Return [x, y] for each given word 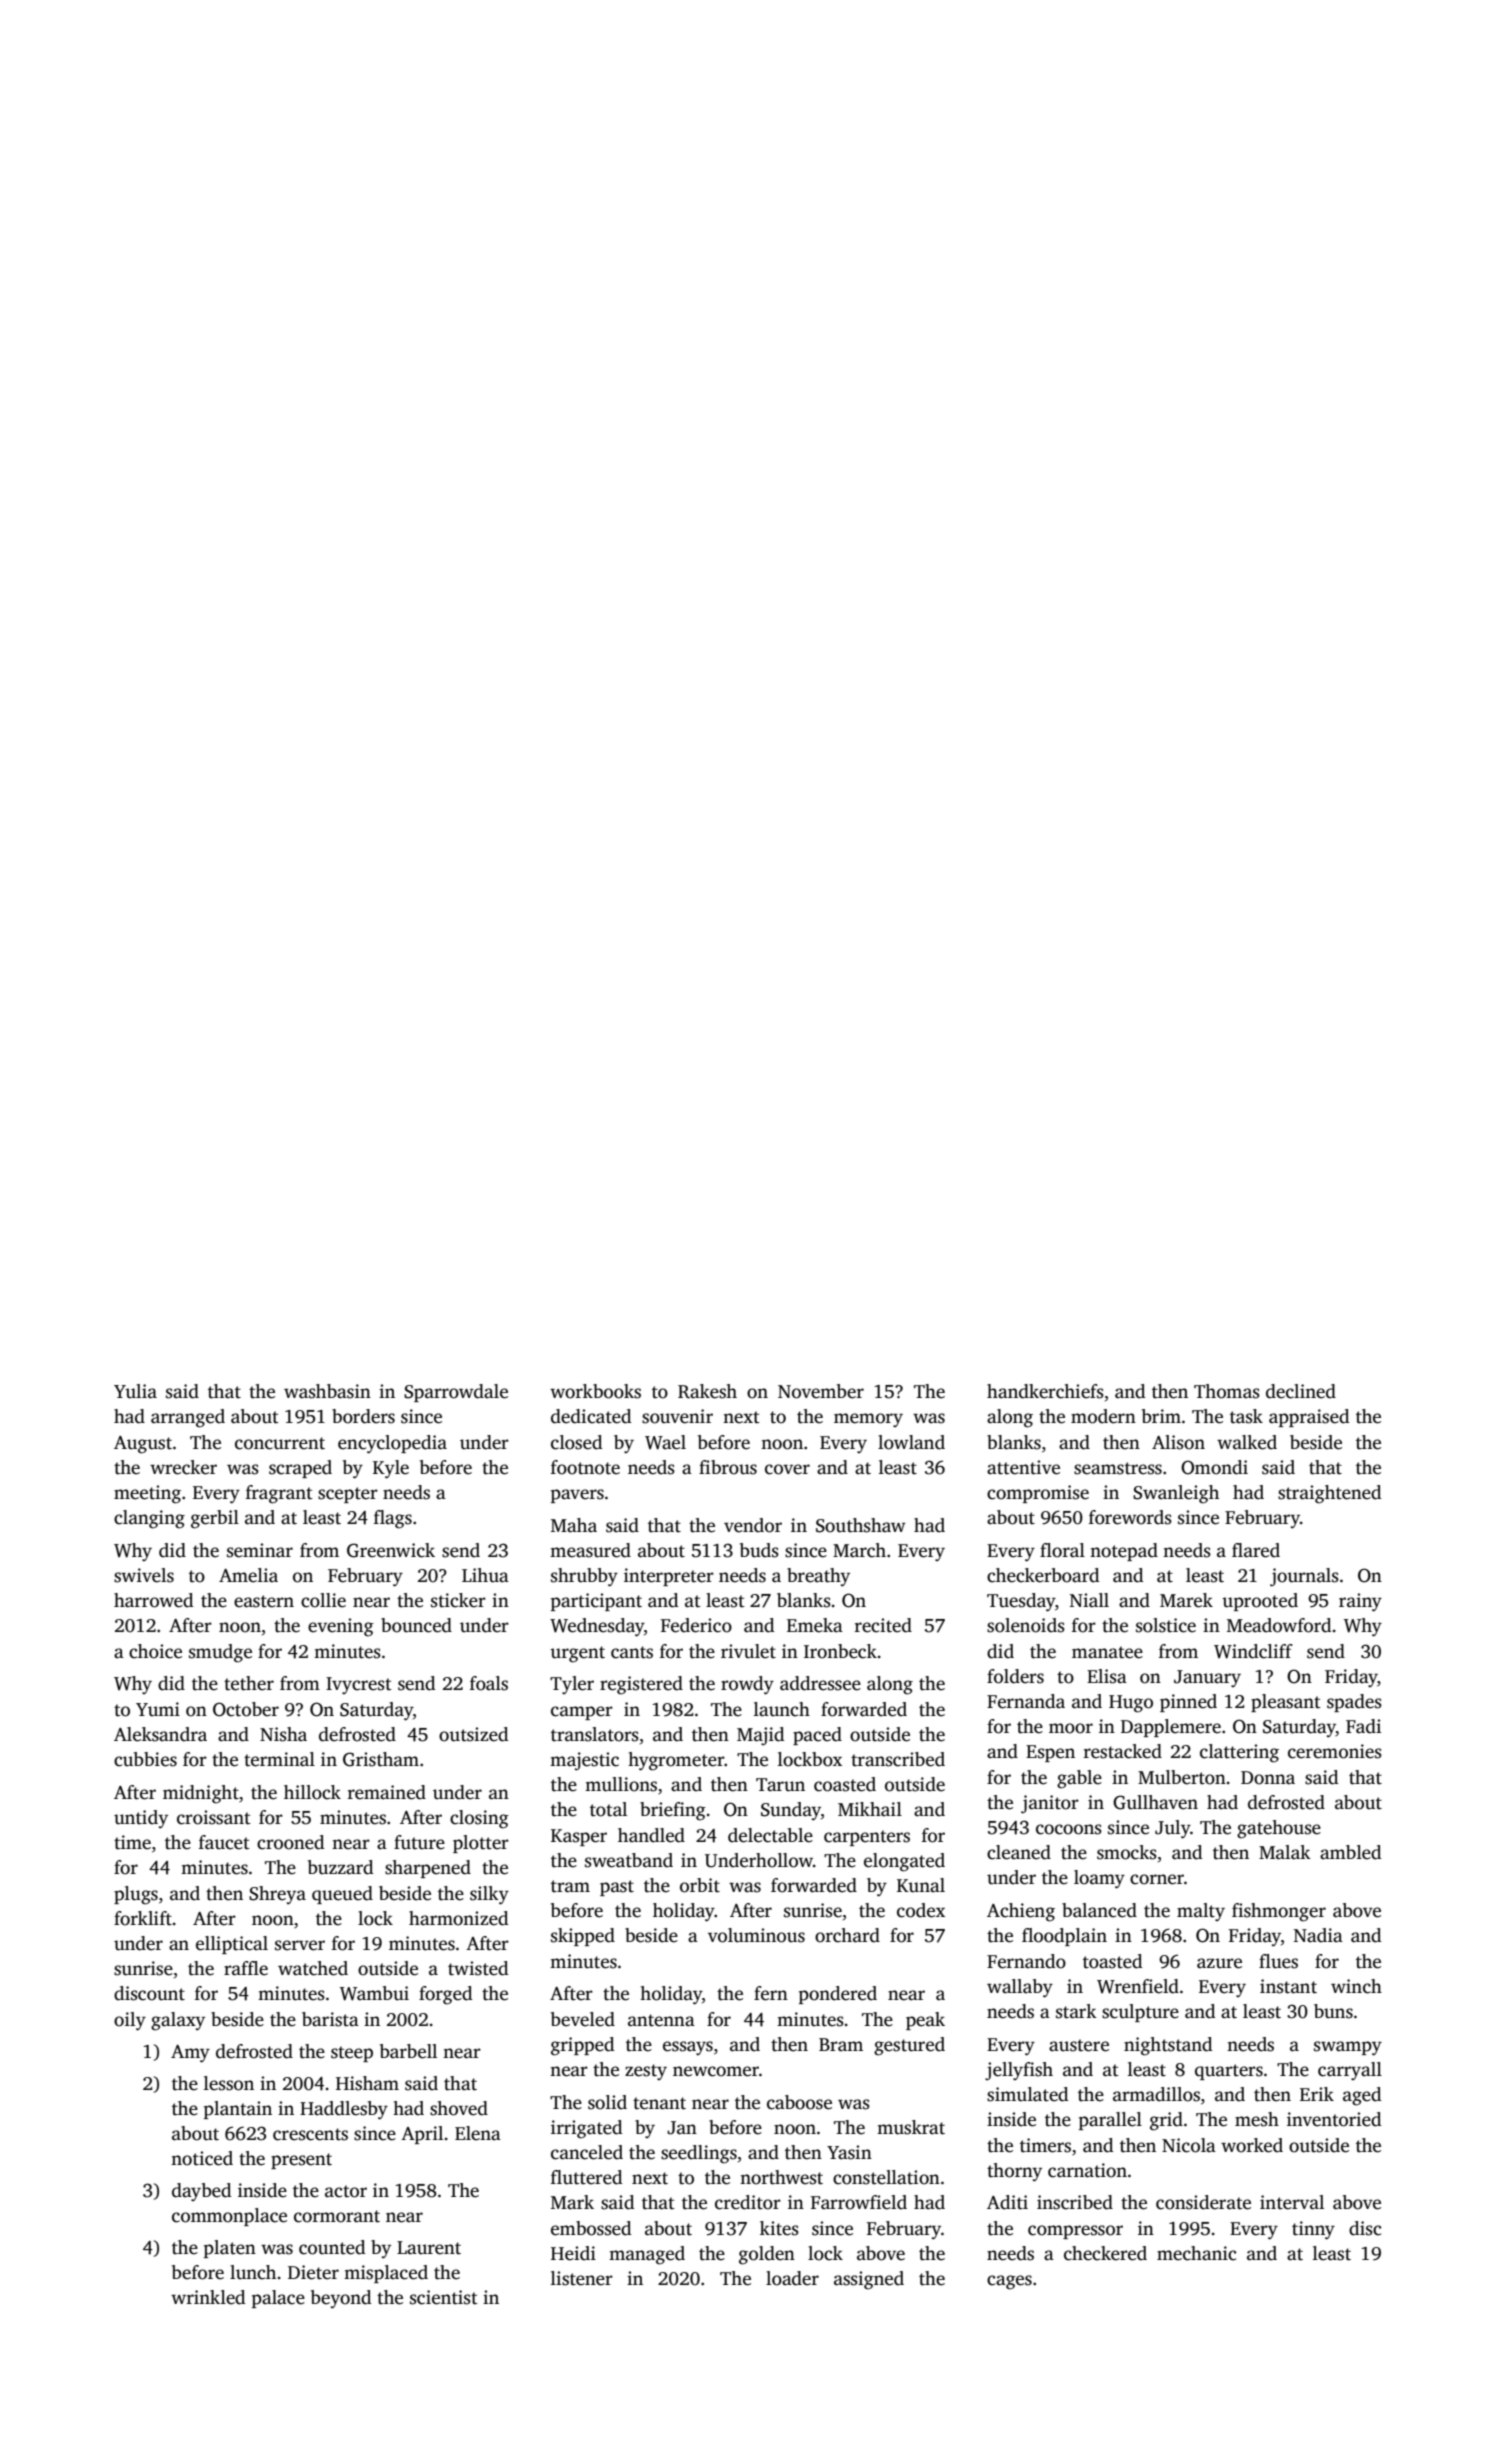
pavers [577, 1496]
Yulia [135, 1391]
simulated [1027, 2094]
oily [130, 2021]
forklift [143, 1918]
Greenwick [391, 1550]
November [821, 1391]
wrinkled [208, 2297]
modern [1103, 1416]
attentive [1023, 1467]
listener [582, 2278]
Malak [1285, 1852]
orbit [700, 1885]
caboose [799, 2102]
